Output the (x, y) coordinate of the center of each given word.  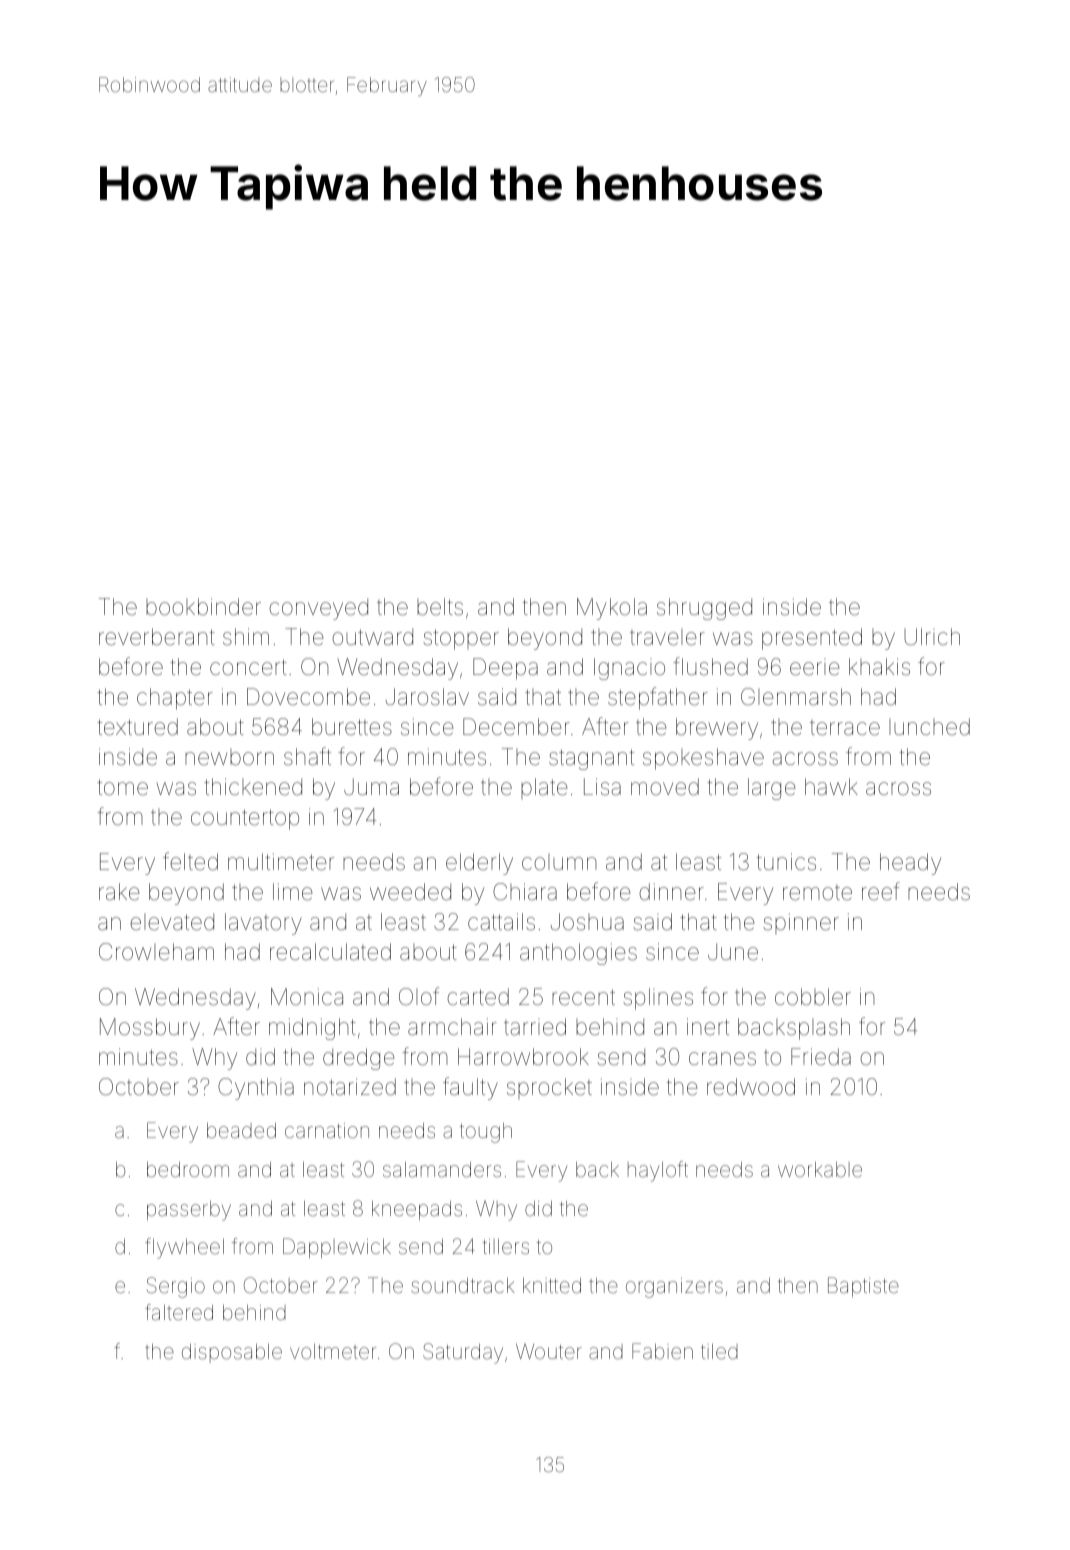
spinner (801, 923)
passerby (189, 1211)
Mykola (612, 609)
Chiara (525, 892)
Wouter (549, 1351)
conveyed (318, 609)
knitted (552, 1285)
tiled (719, 1351)
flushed (710, 666)
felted (190, 861)
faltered (179, 1312)
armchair (452, 1027)
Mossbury (150, 1029)
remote (817, 893)
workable (820, 1169)
